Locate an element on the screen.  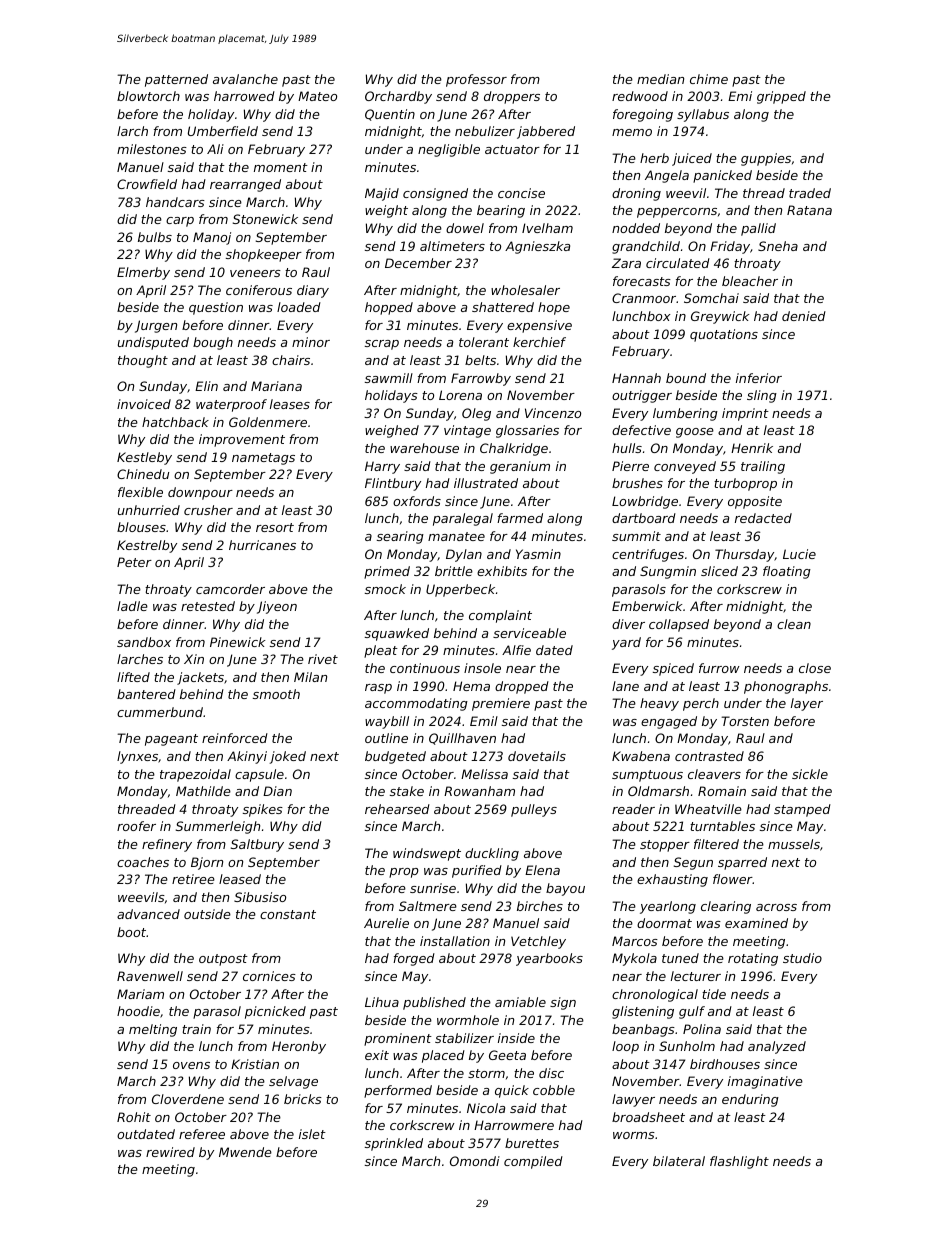
budgeted is located at coordinates (395, 757).
